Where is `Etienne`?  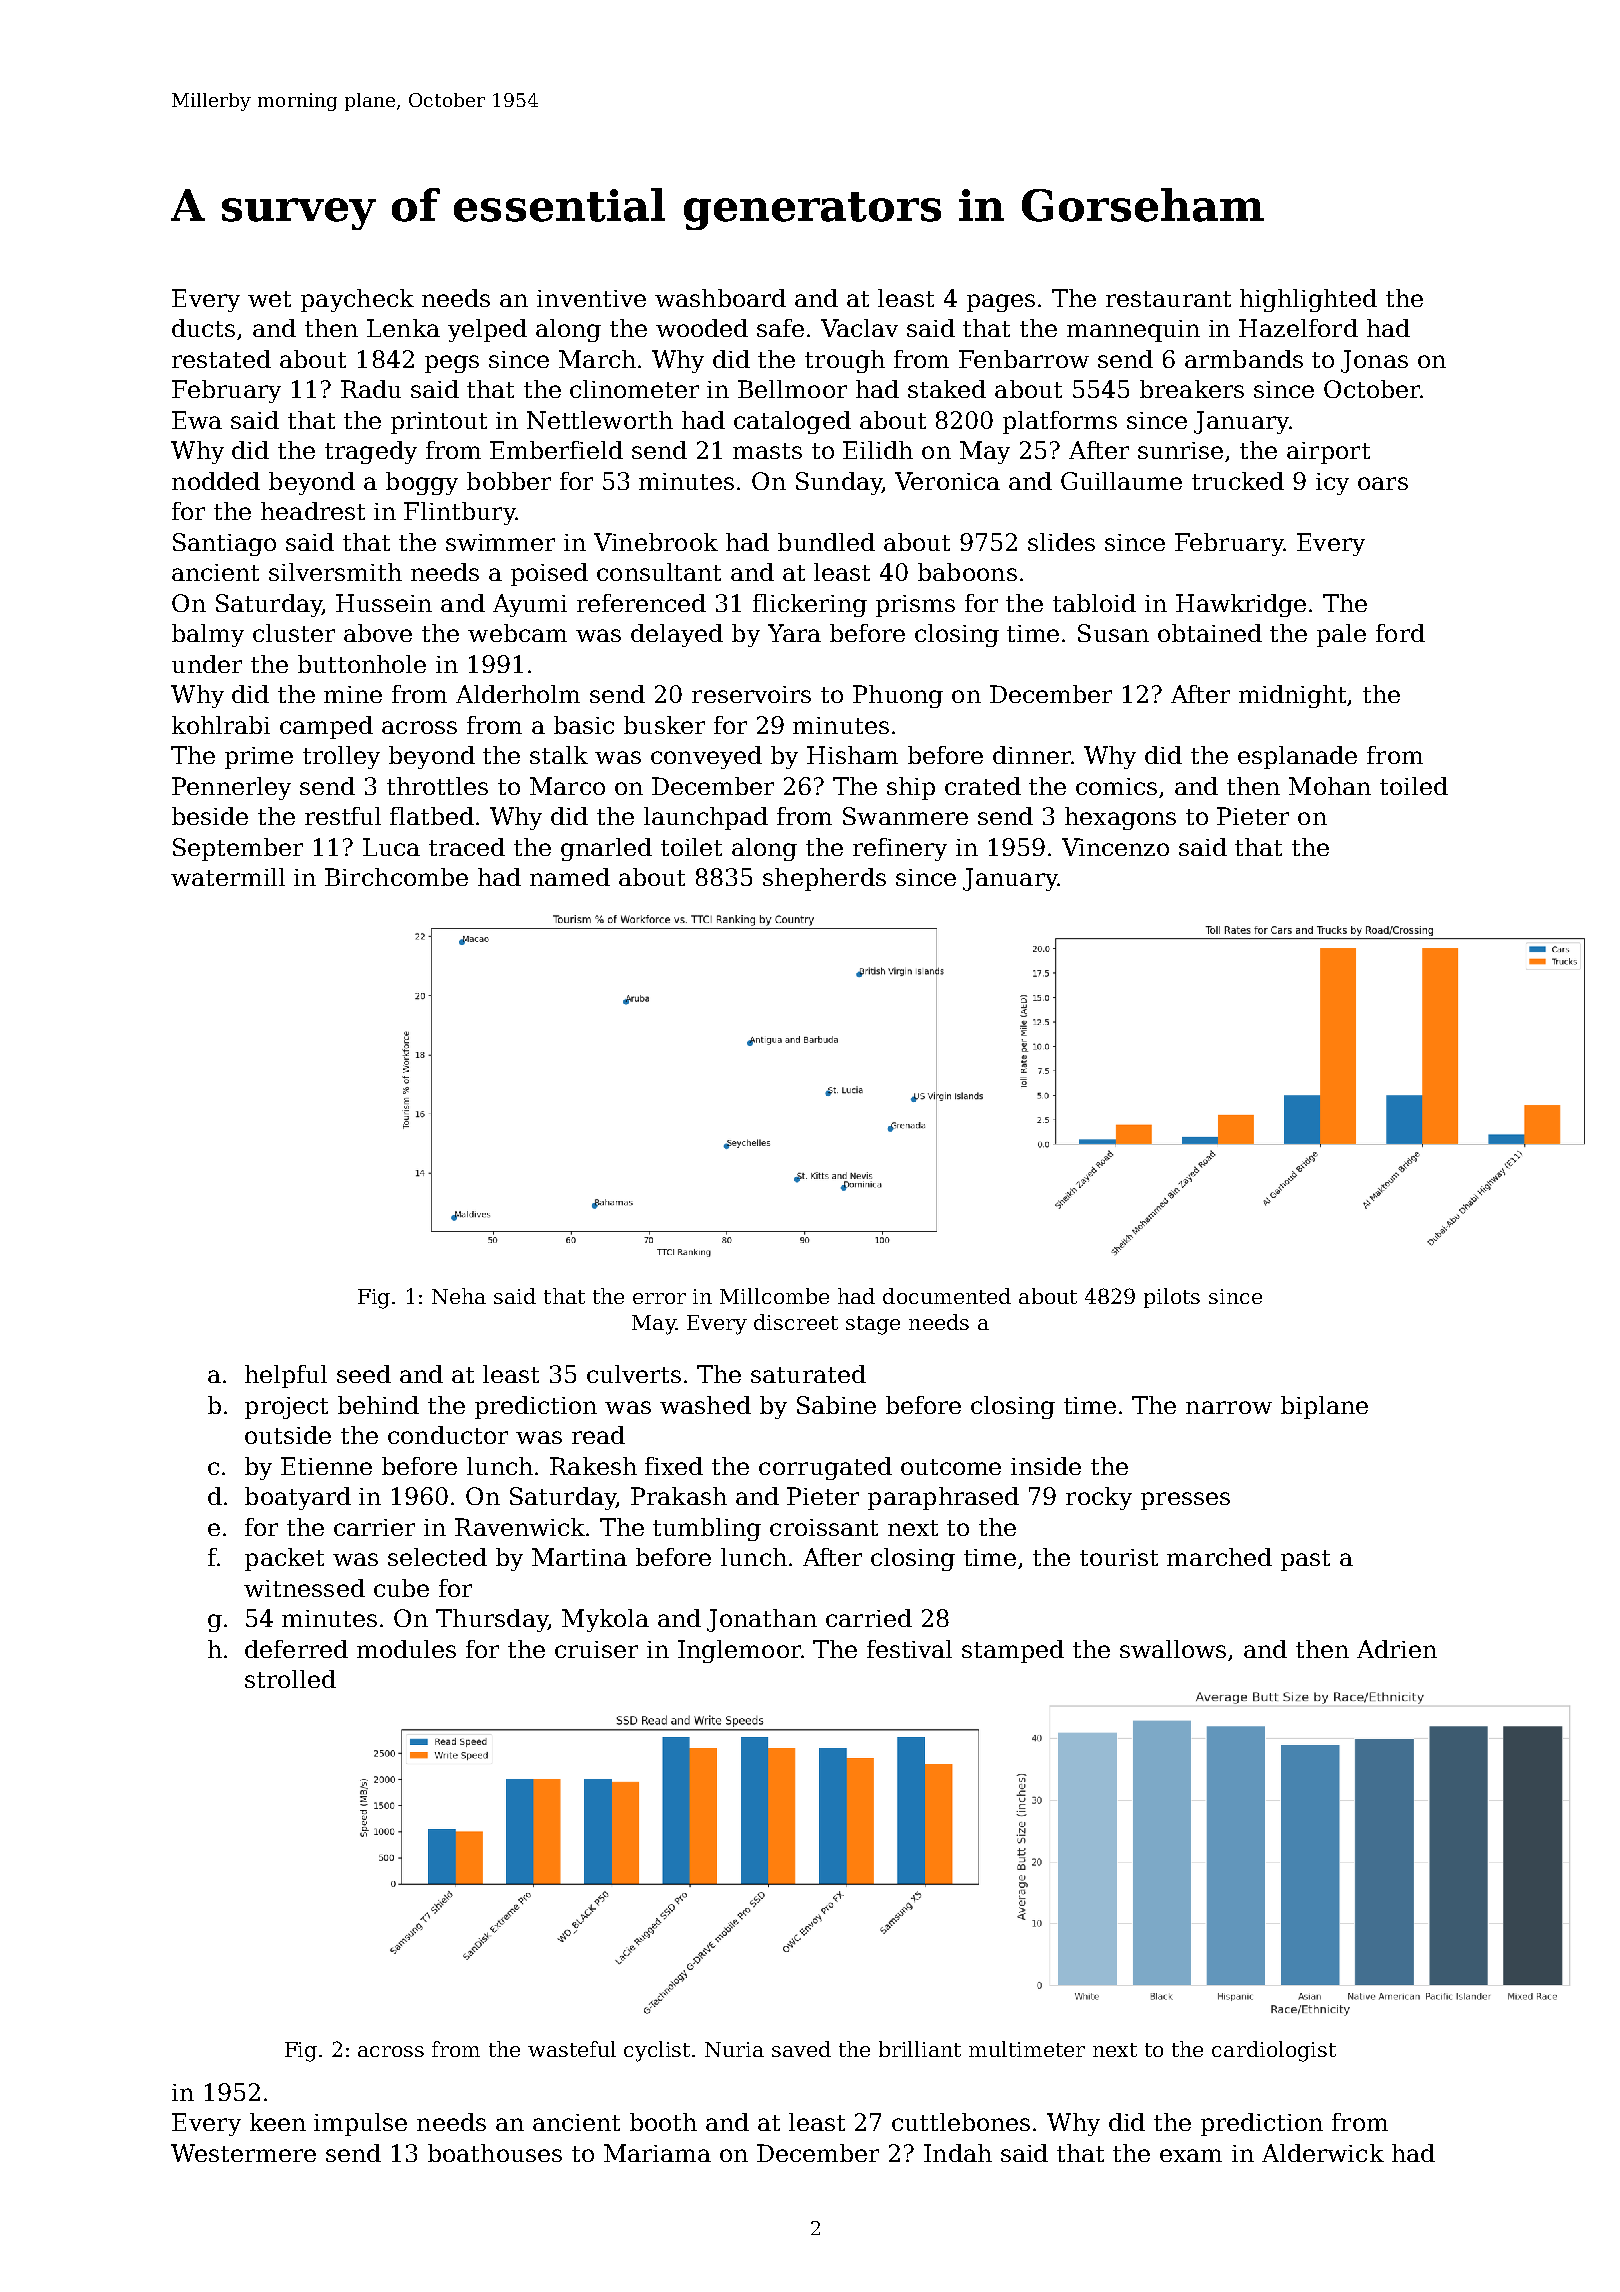 Etienne is located at coordinates (326, 1466).
